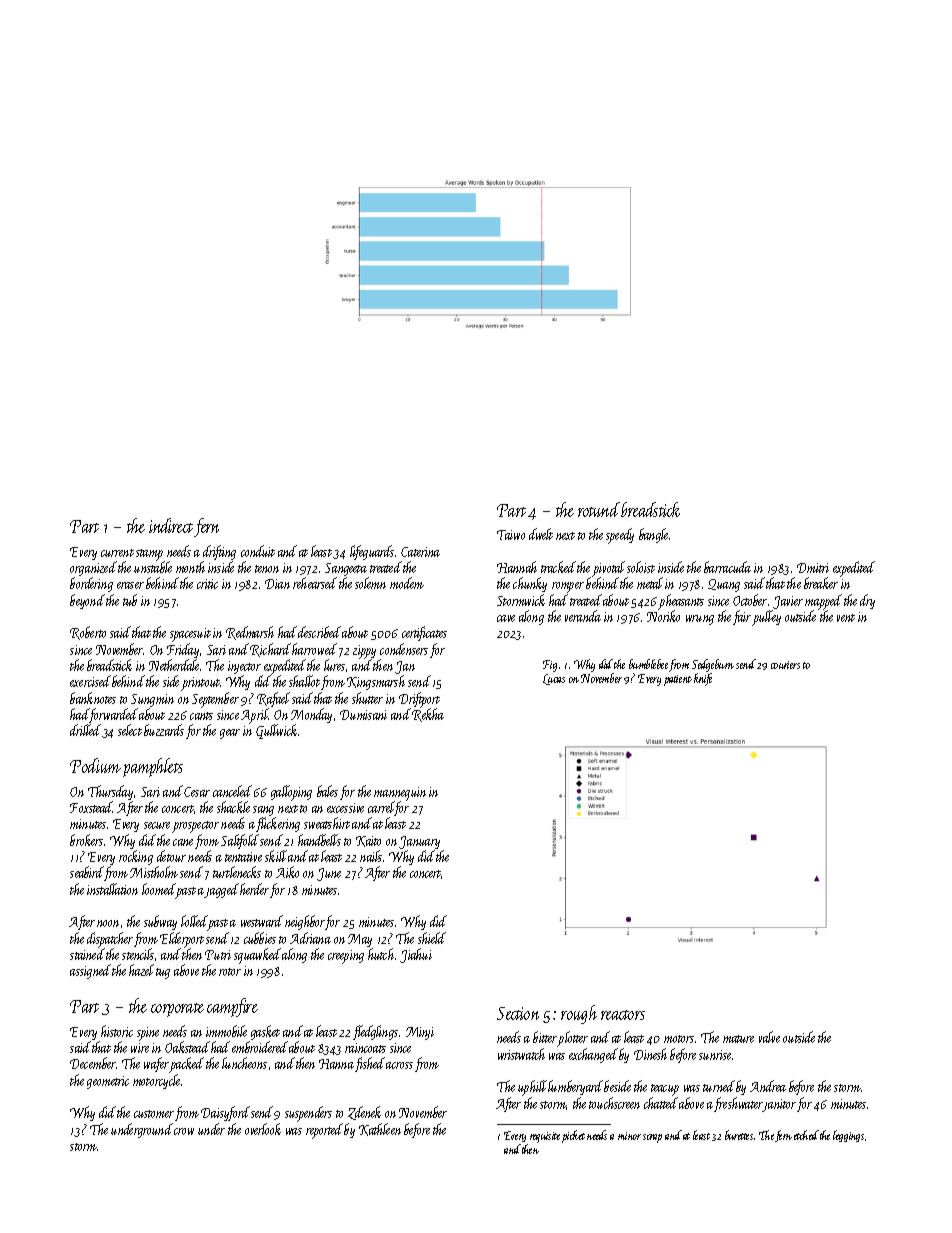  What do you see at coordinates (813, 568) in the screenshot?
I see `Dmitri` at bounding box center [813, 568].
